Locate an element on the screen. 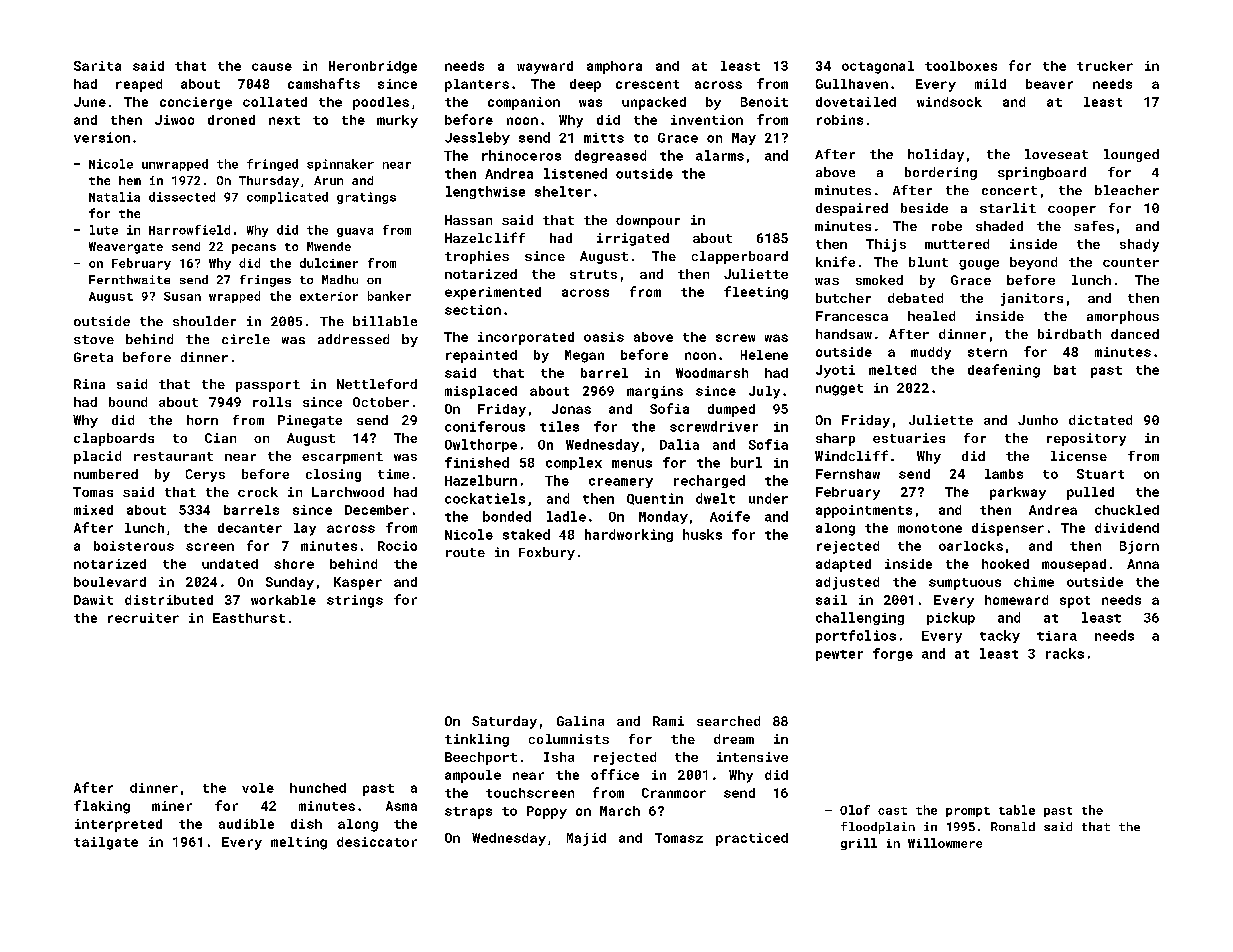 The image size is (1233, 952). Saturday is located at coordinates (504, 722).
